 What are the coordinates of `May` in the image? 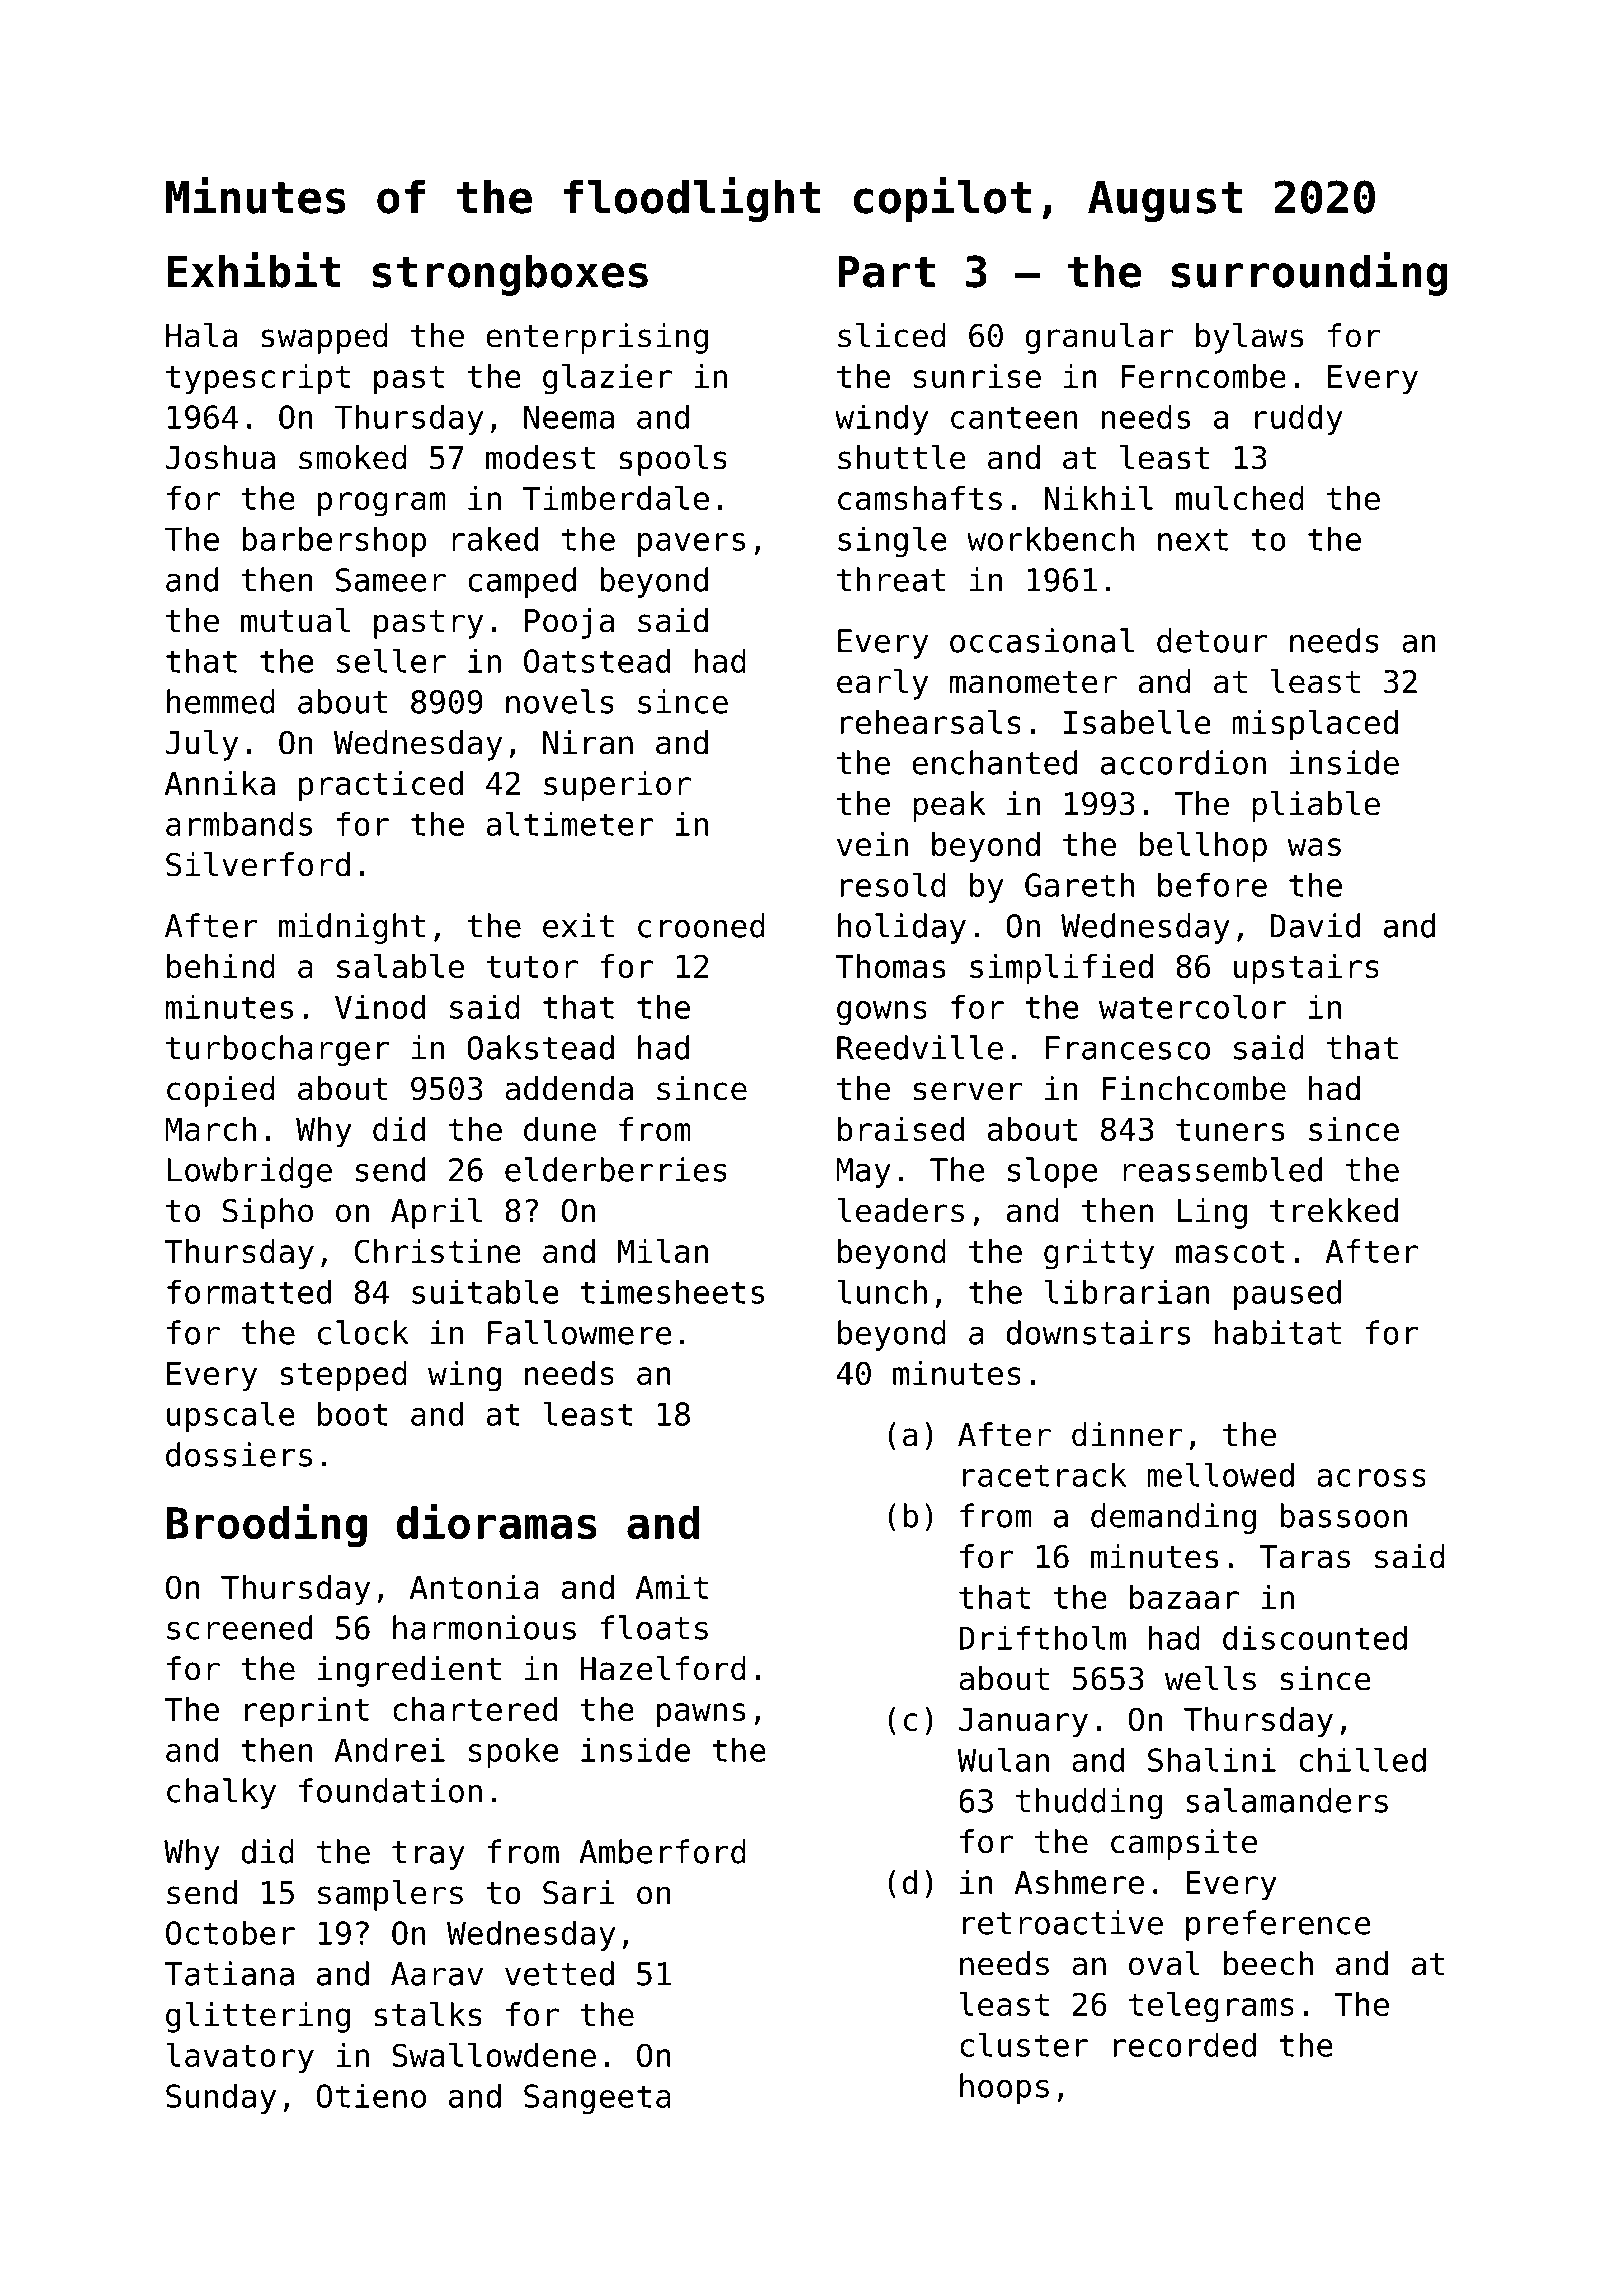 It's located at (863, 1173).
